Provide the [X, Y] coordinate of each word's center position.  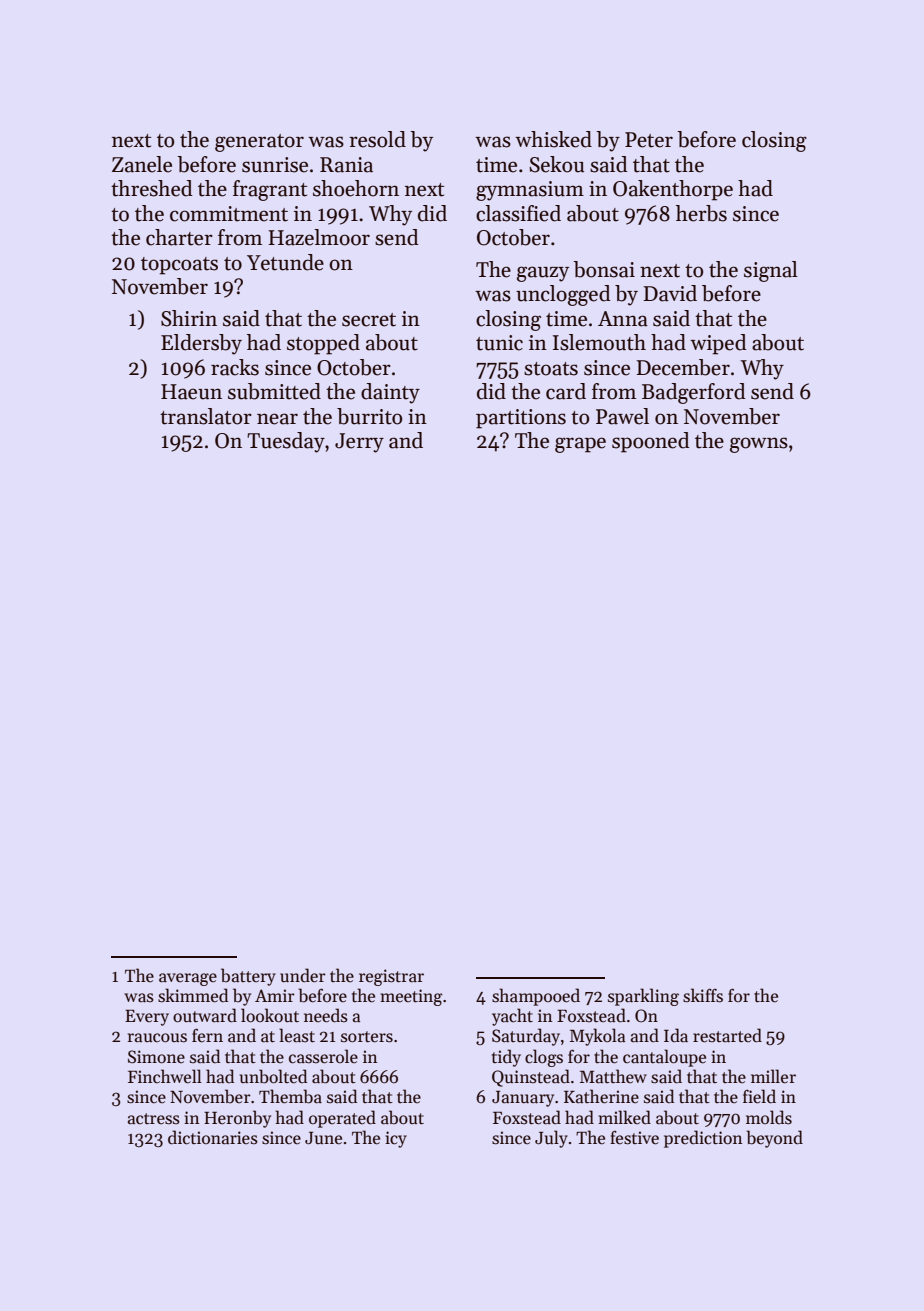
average [188, 979]
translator [206, 416]
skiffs [703, 995]
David [670, 293]
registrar [391, 977]
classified [518, 213]
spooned [651, 442]
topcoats [179, 266]
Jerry [359, 443]
